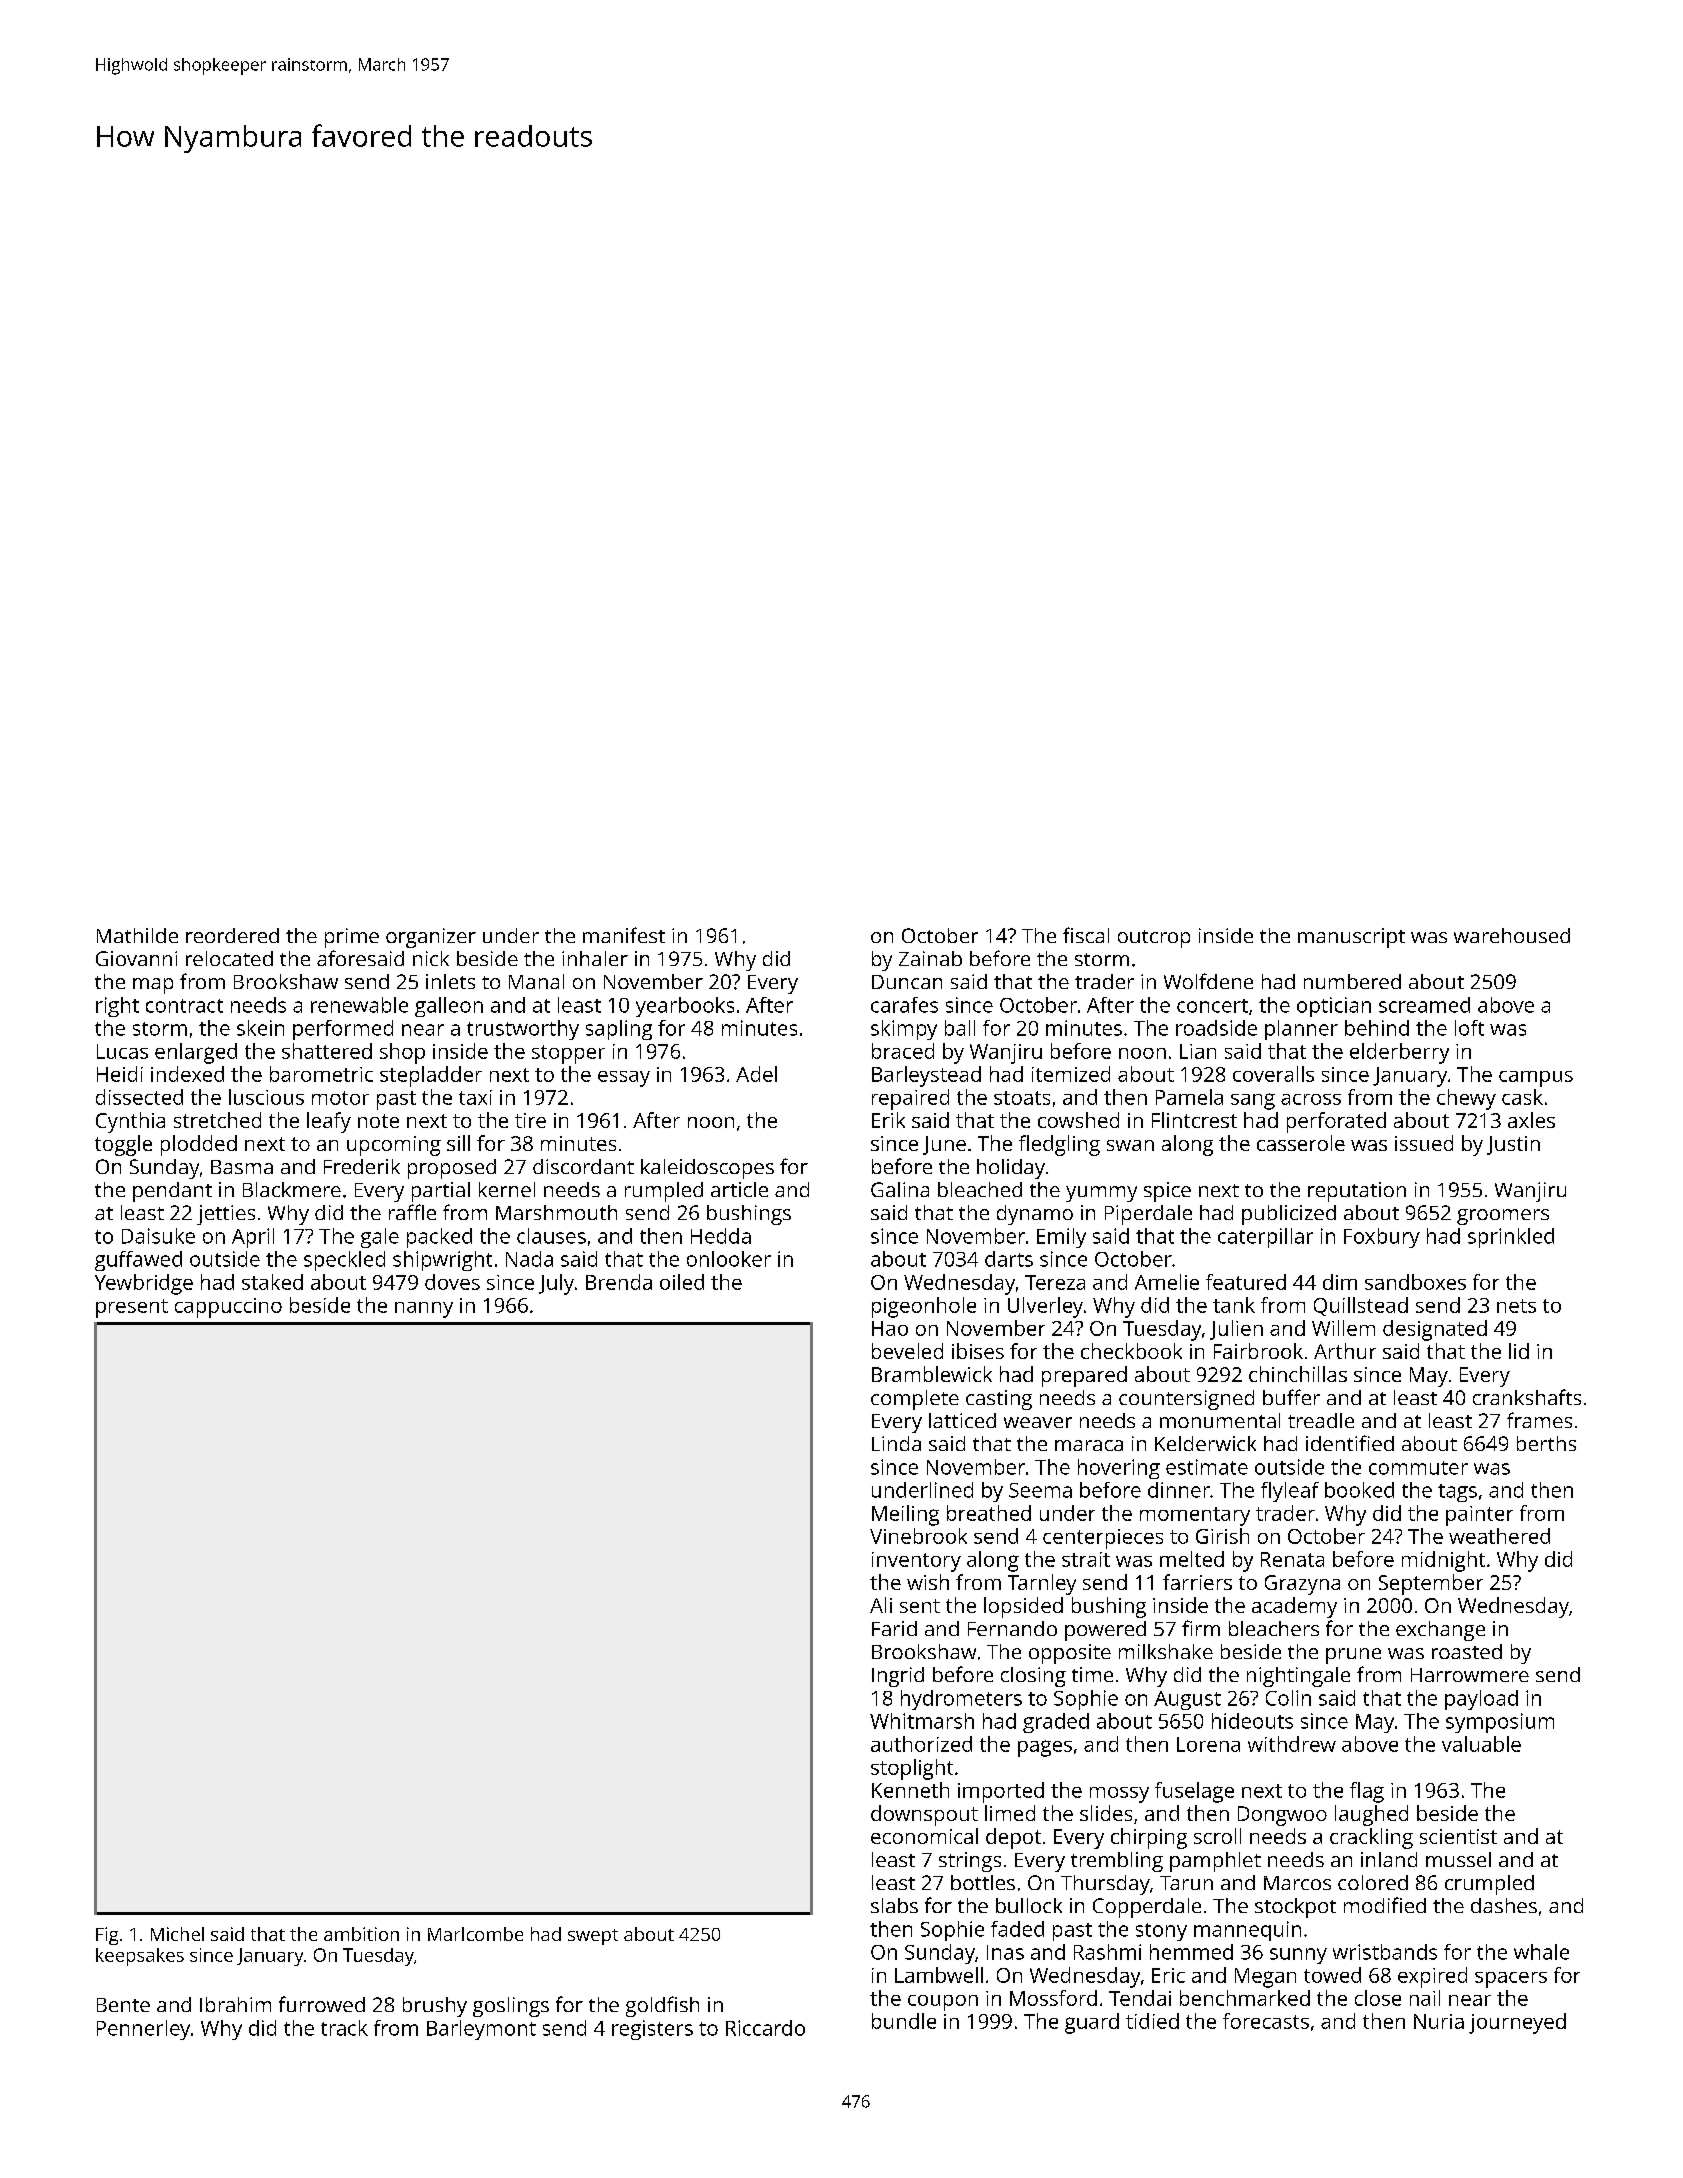 The image size is (1683, 2178). Describe the element at coordinates (107, 1936) in the screenshot. I see `Fig` at that location.
